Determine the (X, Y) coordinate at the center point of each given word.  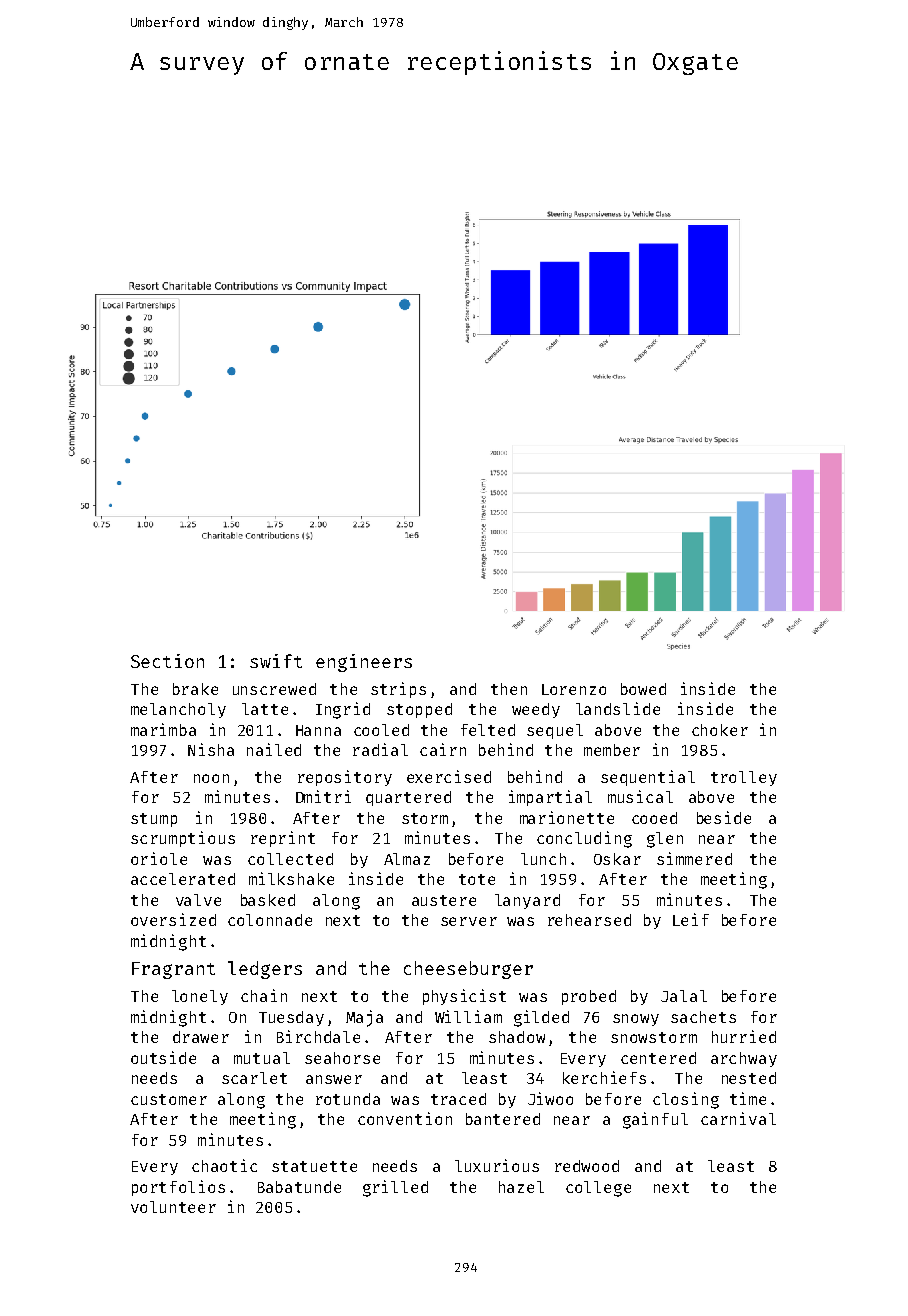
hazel (521, 1187)
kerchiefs (604, 1077)
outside (163, 1057)
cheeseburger (468, 970)
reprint (283, 839)
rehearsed (589, 920)
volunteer (173, 1207)
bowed (643, 689)
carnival (738, 1118)
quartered (408, 798)
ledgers (265, 970)
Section (167, 661)
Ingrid (343, 710)
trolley (744, 778)
